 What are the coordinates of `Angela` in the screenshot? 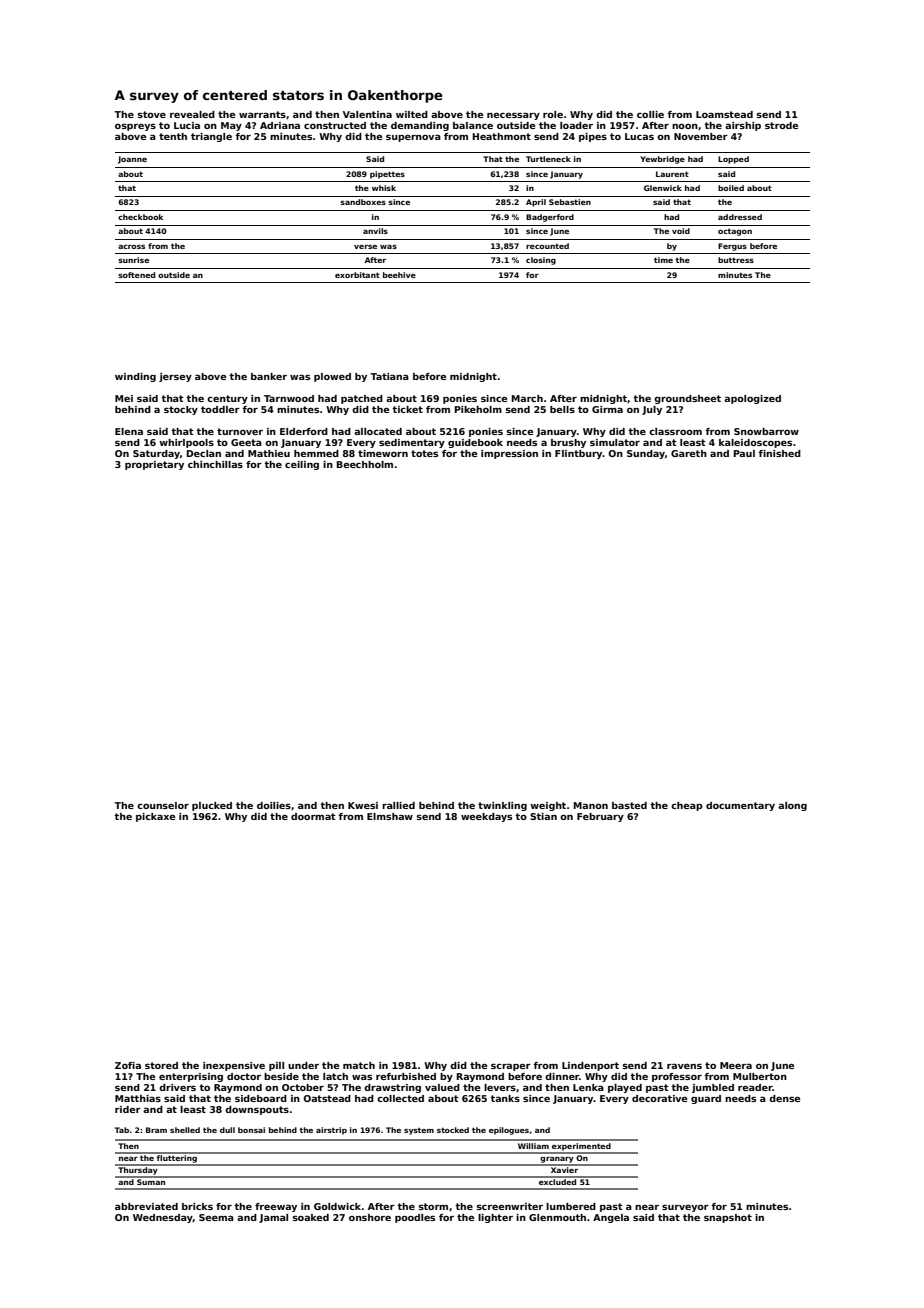 It's located at (611, 1218).
